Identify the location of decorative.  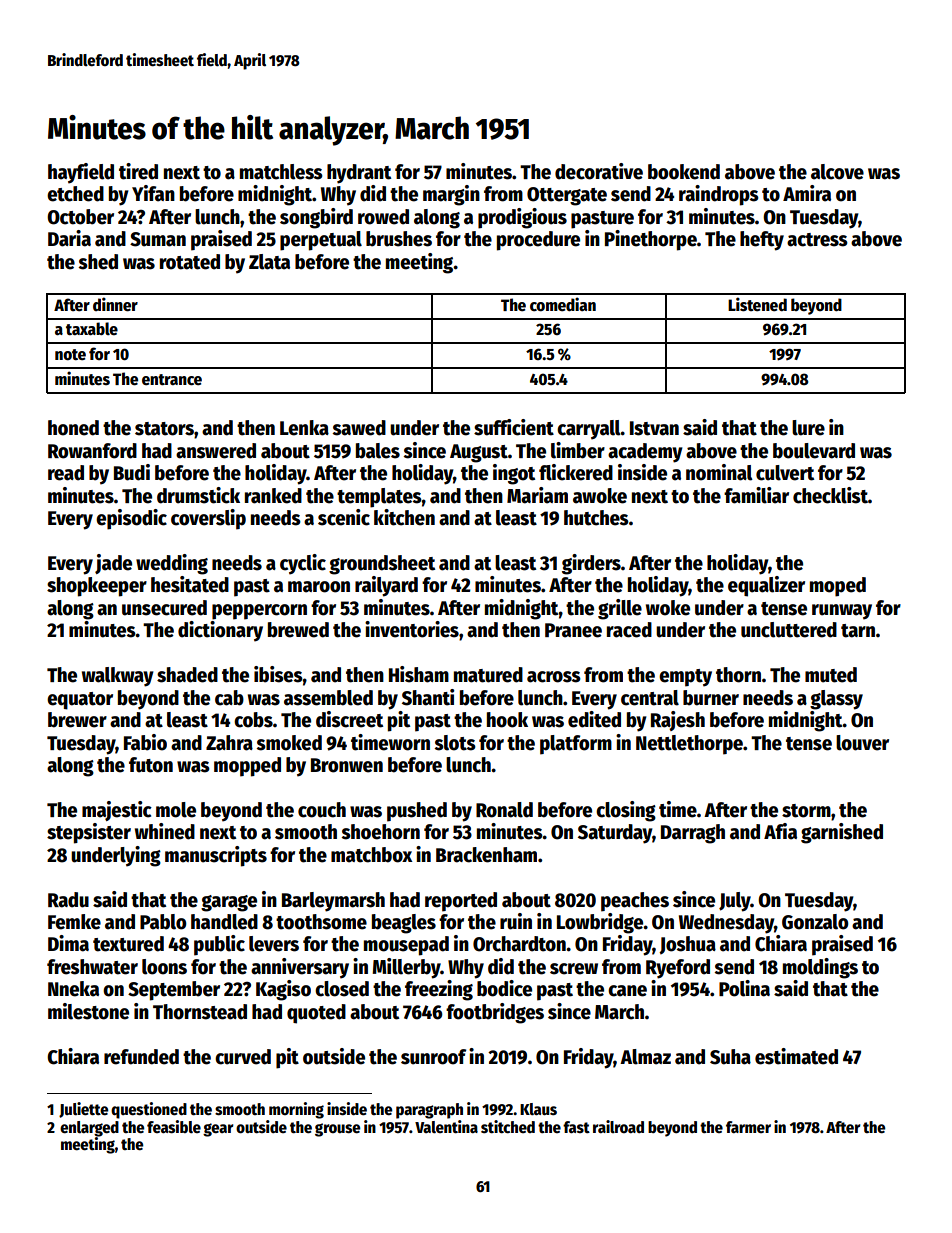
(599, 171).
